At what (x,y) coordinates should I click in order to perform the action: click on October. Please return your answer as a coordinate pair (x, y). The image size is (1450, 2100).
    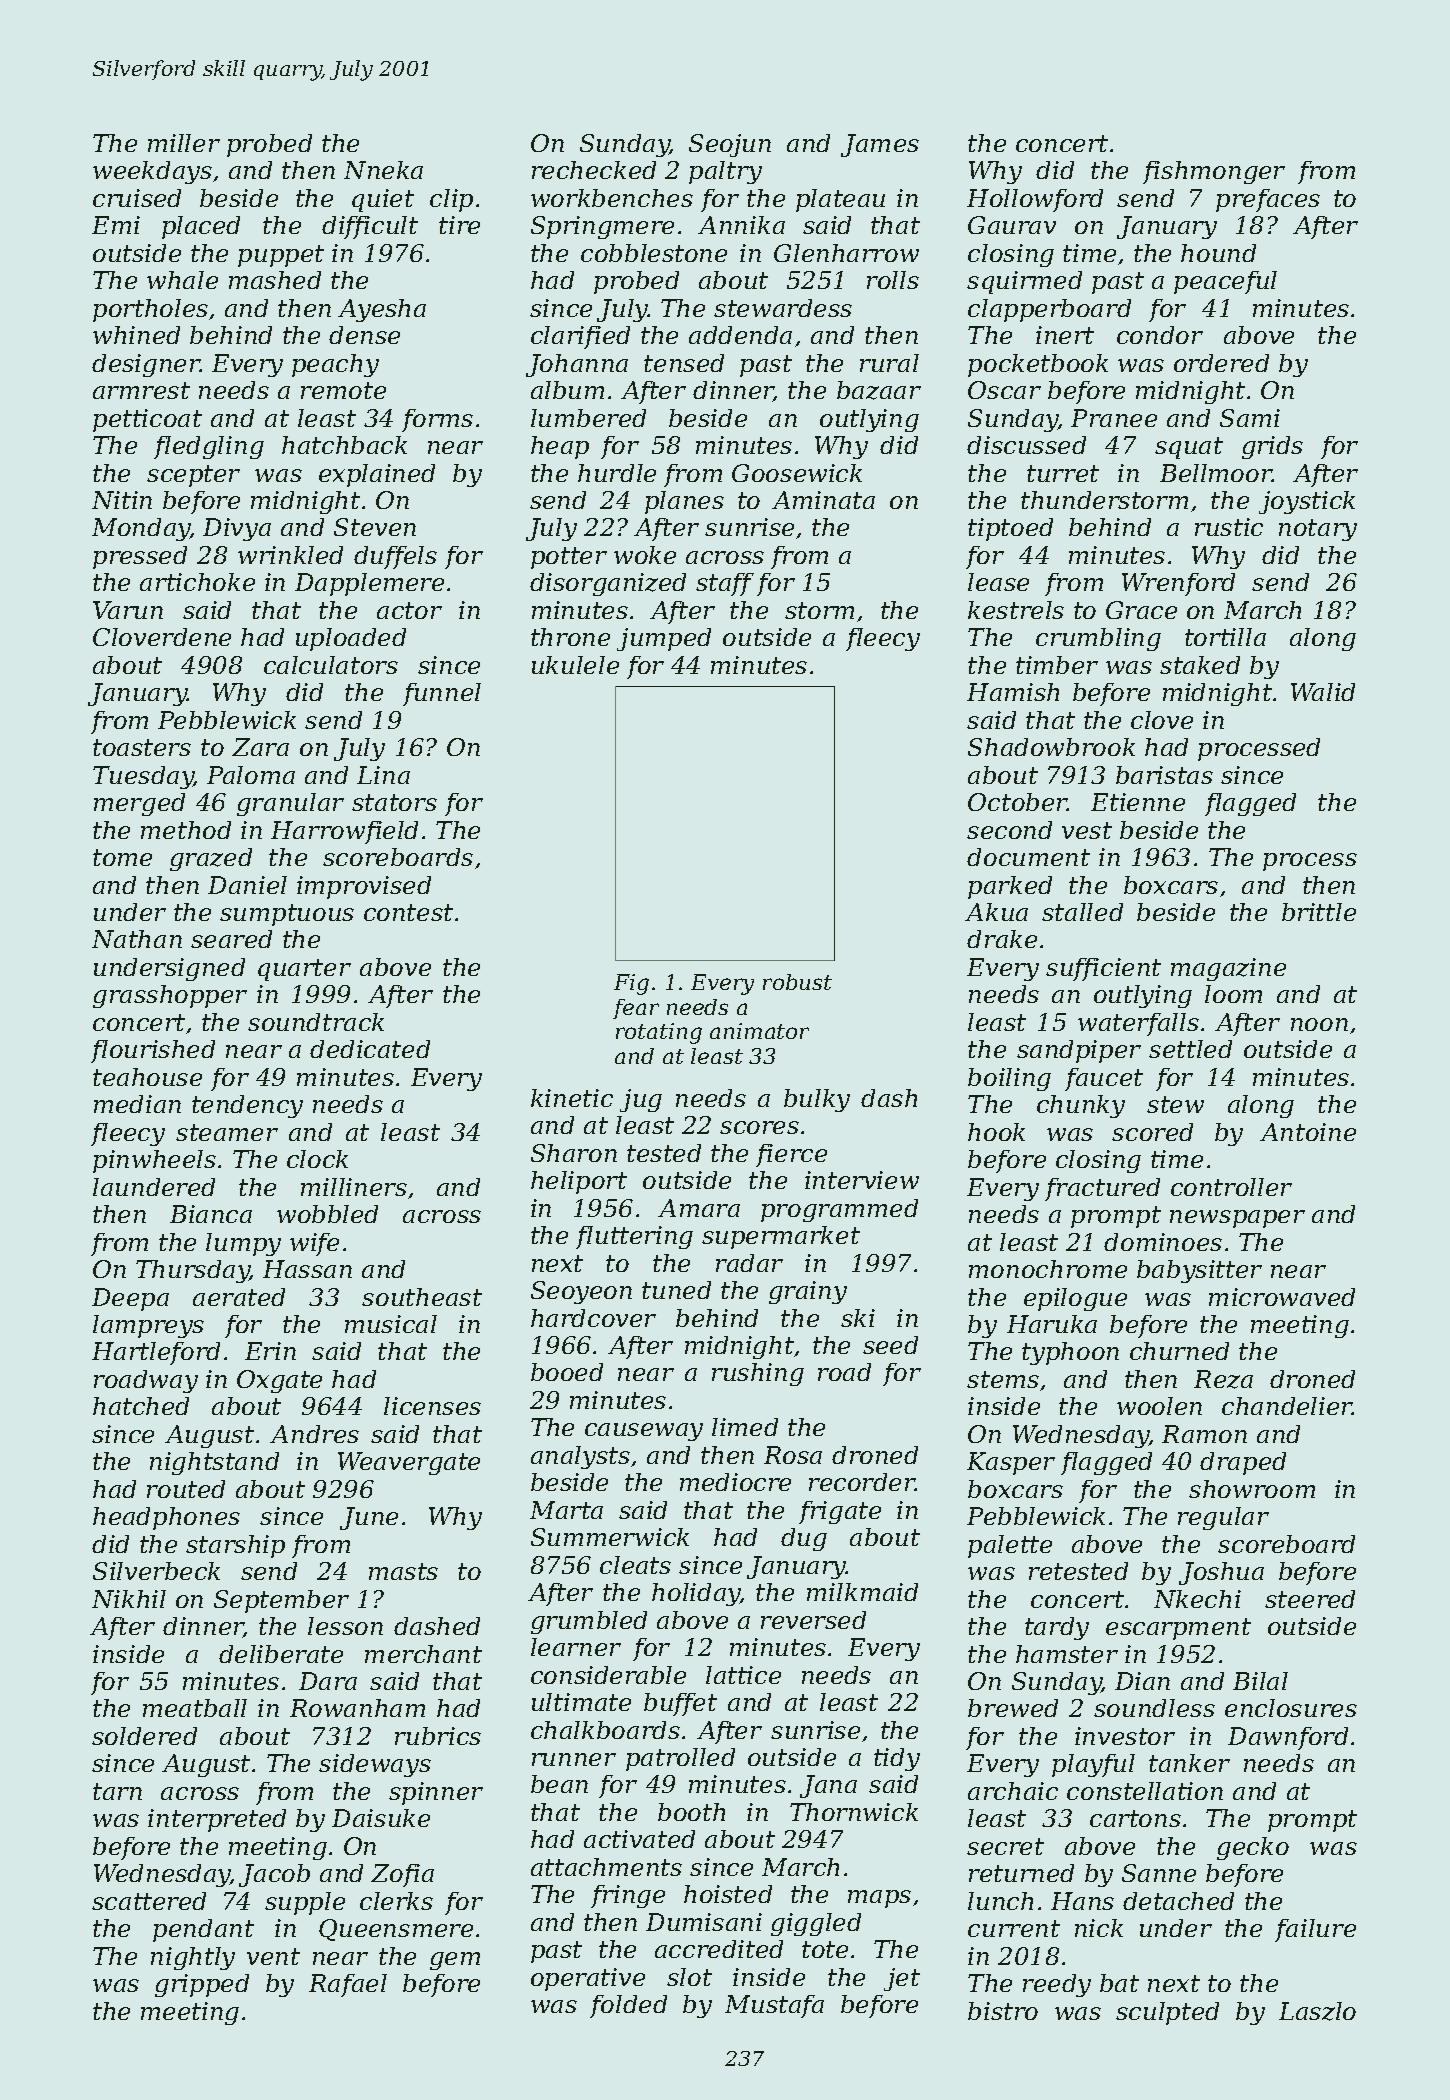
    Looking at the image, I should click on (1018, 802).
